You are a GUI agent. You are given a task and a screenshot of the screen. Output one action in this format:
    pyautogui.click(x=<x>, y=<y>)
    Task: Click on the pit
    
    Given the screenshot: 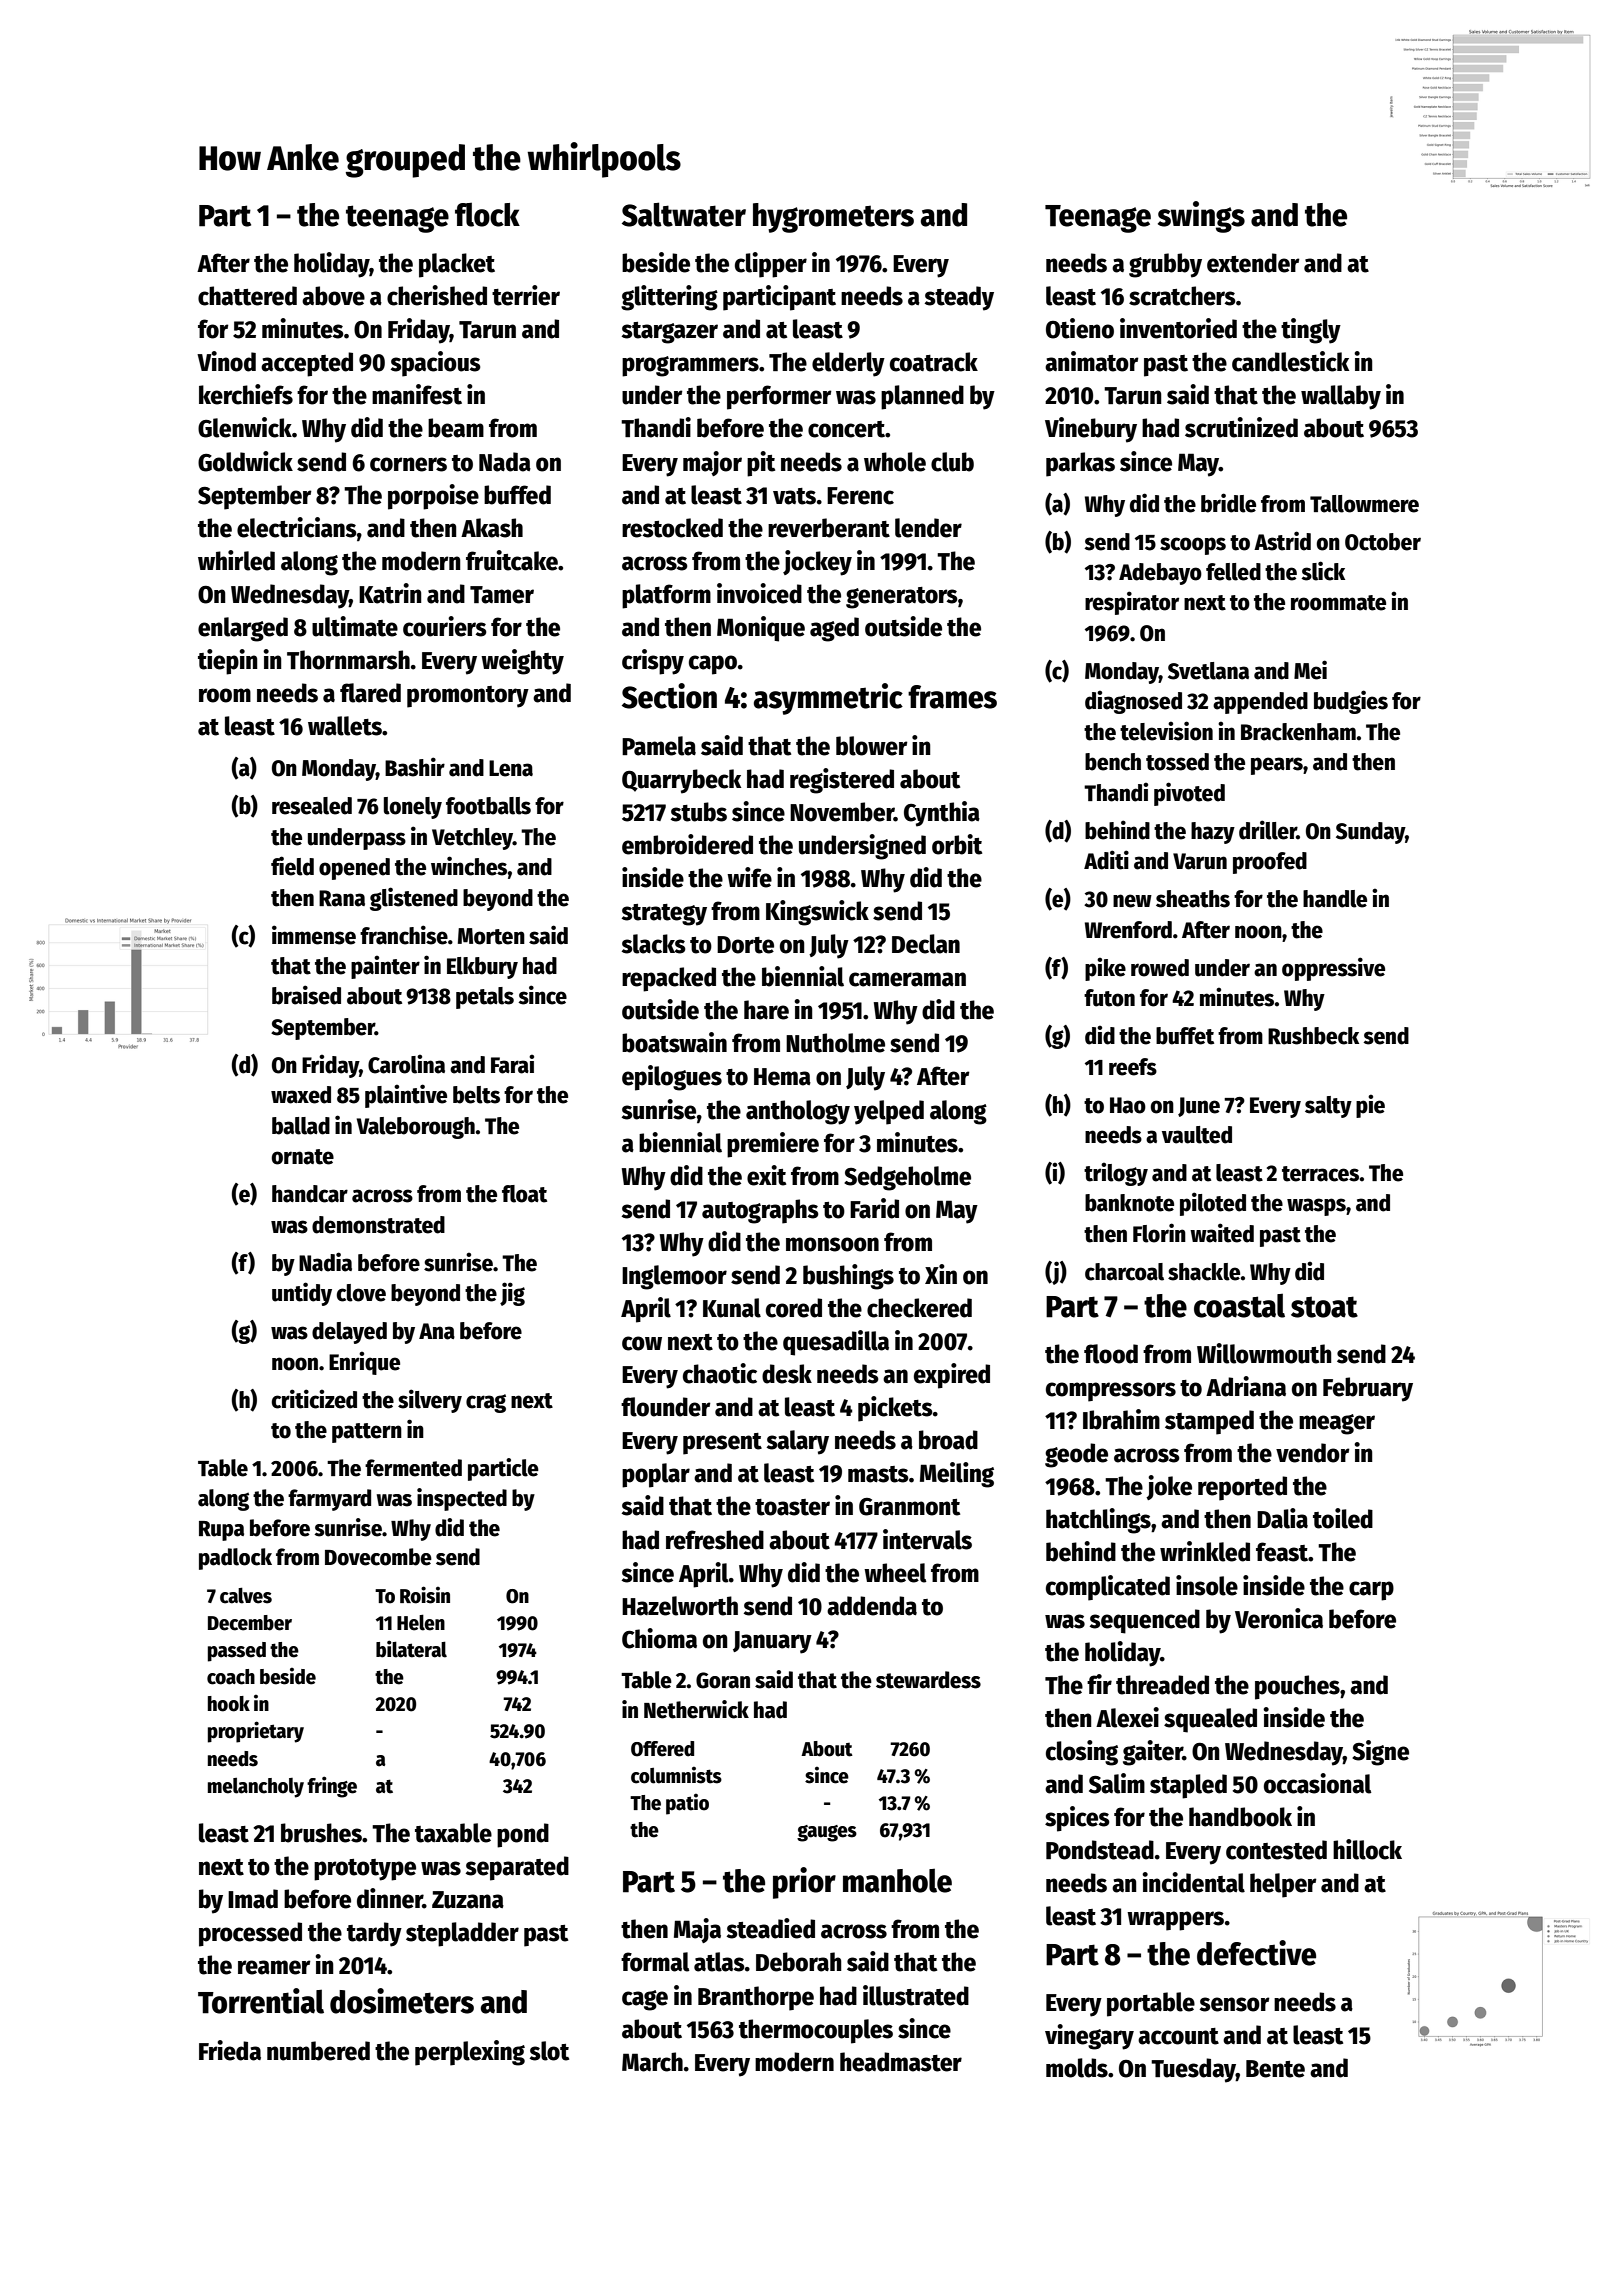 What is the action you would take?
    pyautogui.click(x=761, y=464)
